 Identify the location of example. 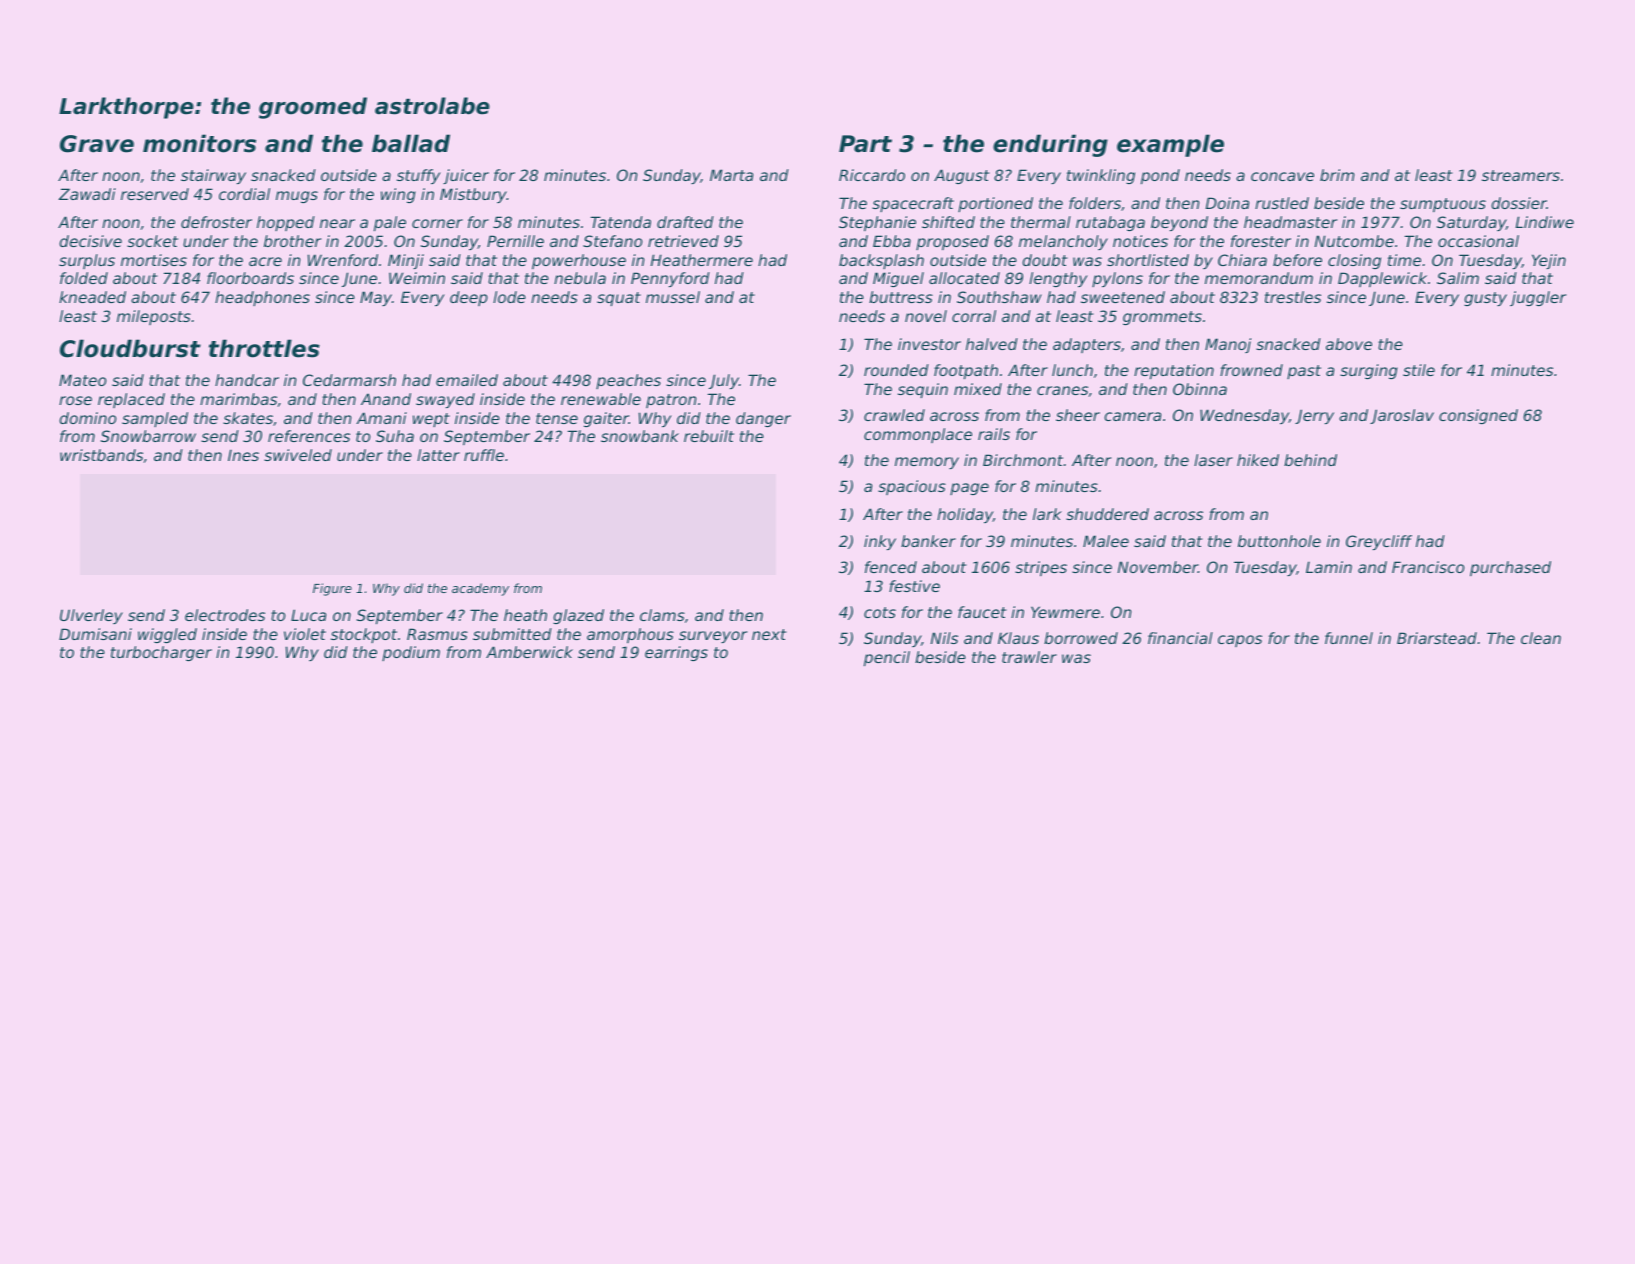
(1170, 145).
